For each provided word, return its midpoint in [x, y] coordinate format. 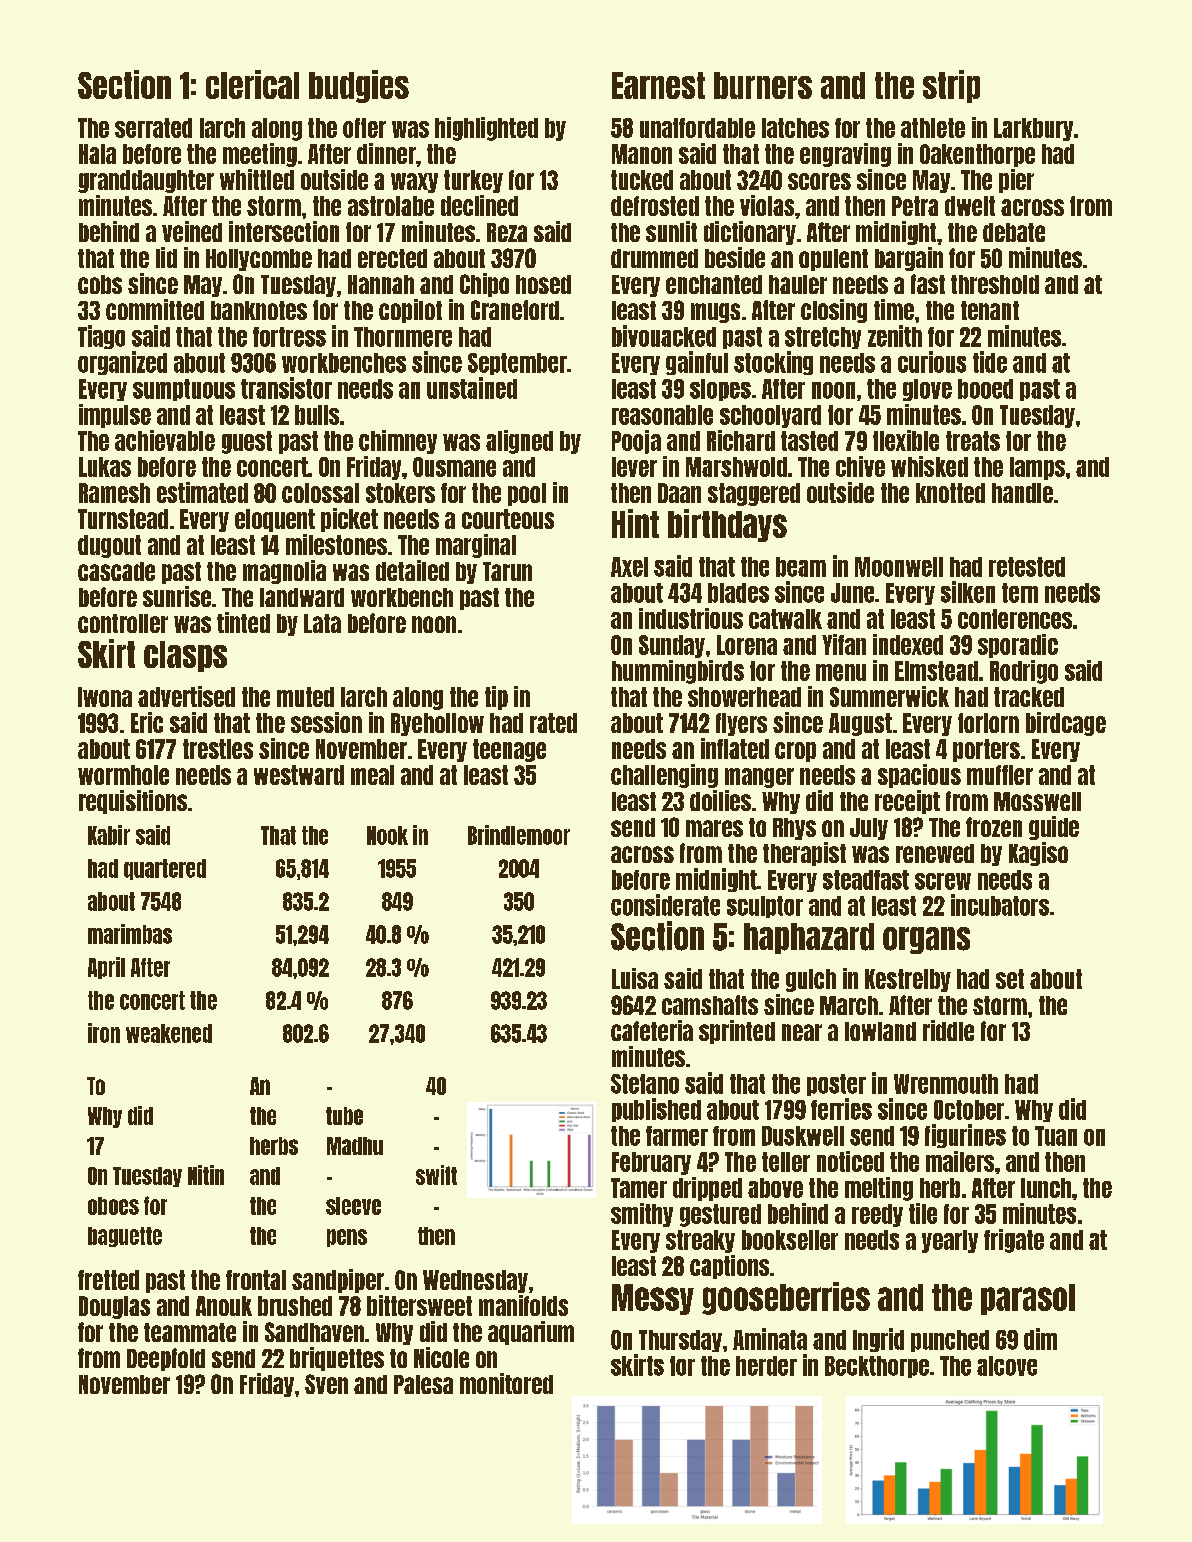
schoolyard [770, 416]
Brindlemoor [519, 835]
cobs [100, 284]
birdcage [1066, 724]
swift [436, 1175]
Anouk [224, 1306]
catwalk [785, 619]
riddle [948, 1030]
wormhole [123, 775]
